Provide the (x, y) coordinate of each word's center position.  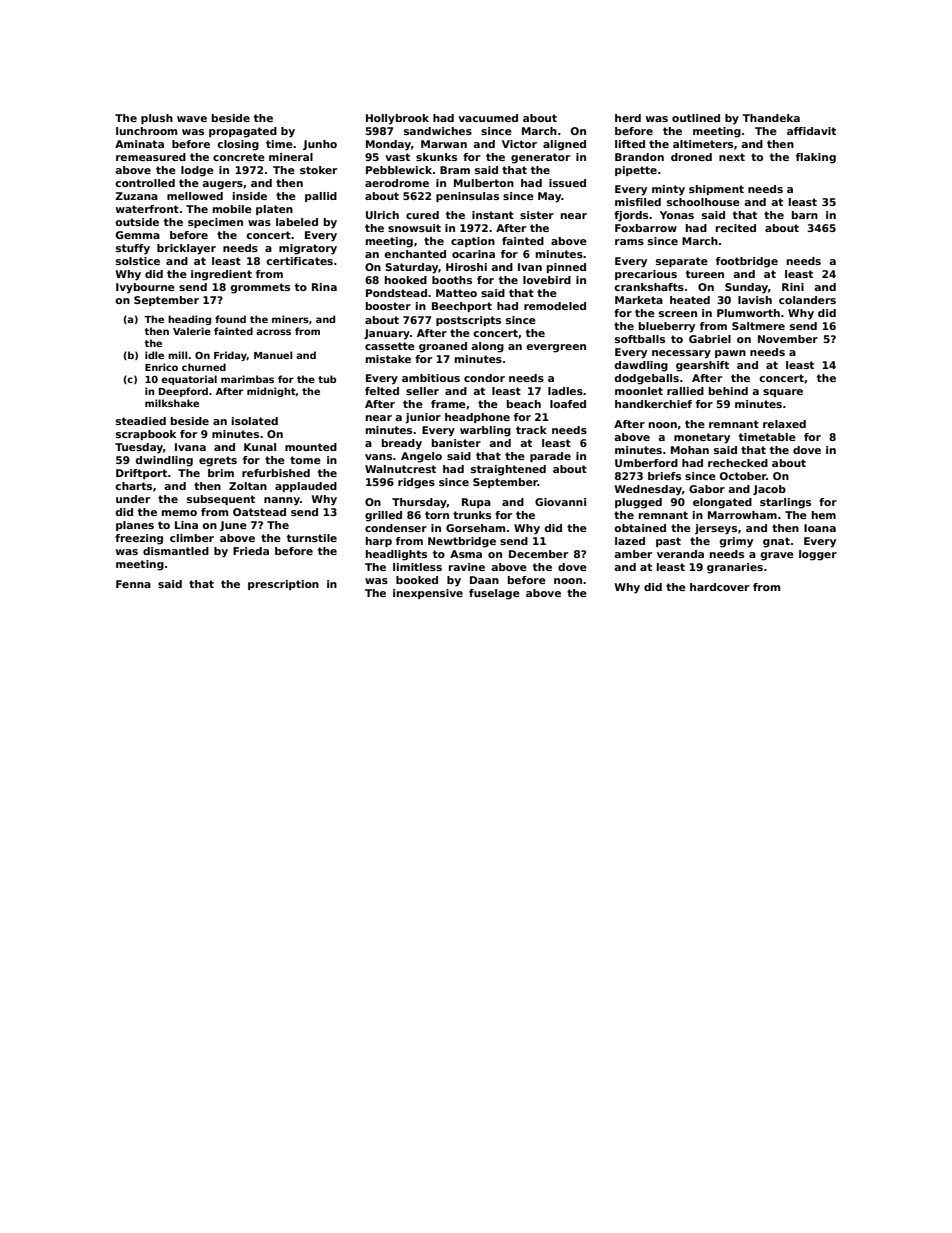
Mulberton (484, 183)
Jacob (769, 490)
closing (238, 145)
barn (805, 215)
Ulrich (382, 215)
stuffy (133, 249)
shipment (716, 190)
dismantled (176, 551)
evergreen (556, 348)
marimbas (247, 379)
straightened (508, 470)
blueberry (667, 327)
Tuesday (139, 448)
